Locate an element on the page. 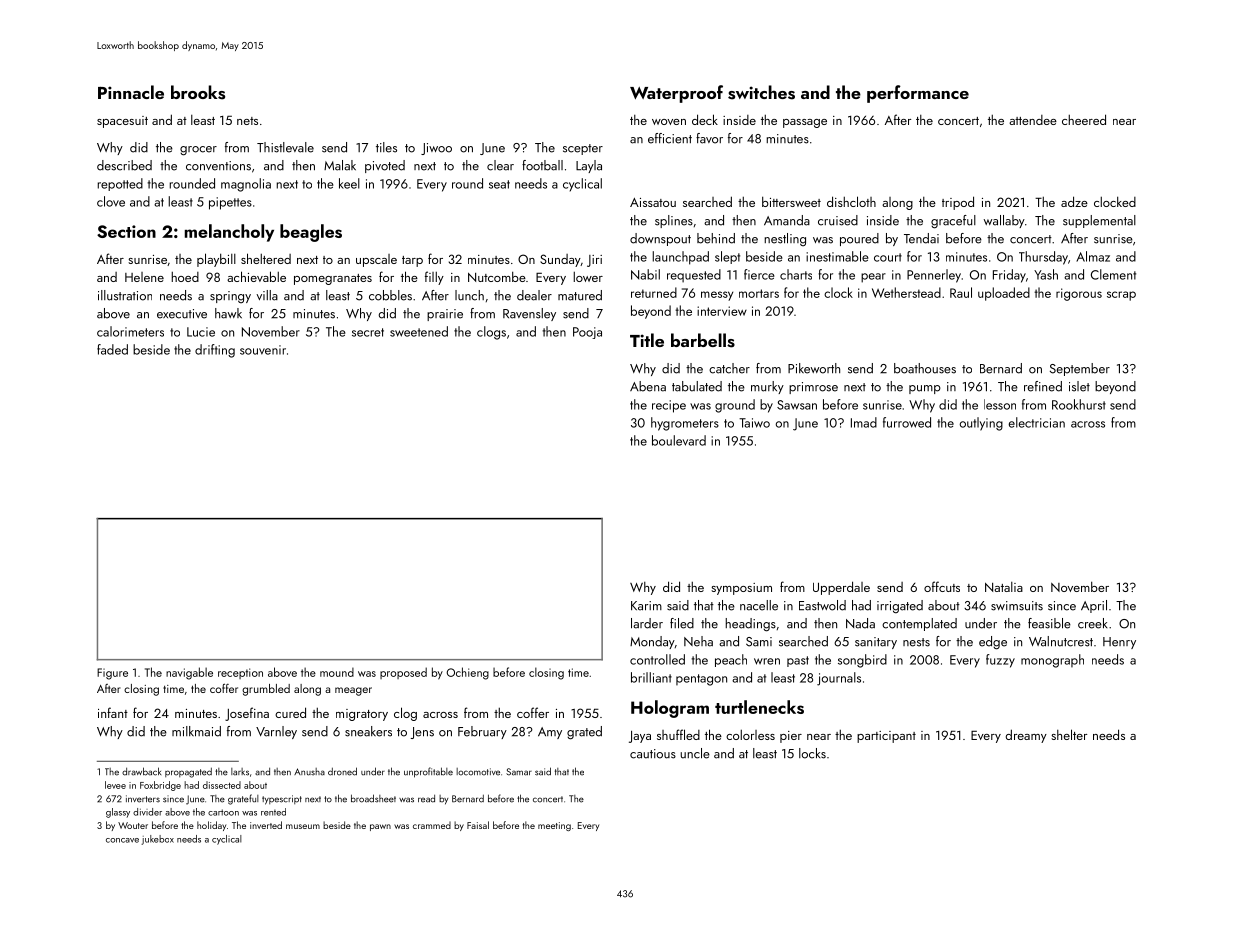 The image size is (1233, 952). drawback is located at coordinates (141, 771).
